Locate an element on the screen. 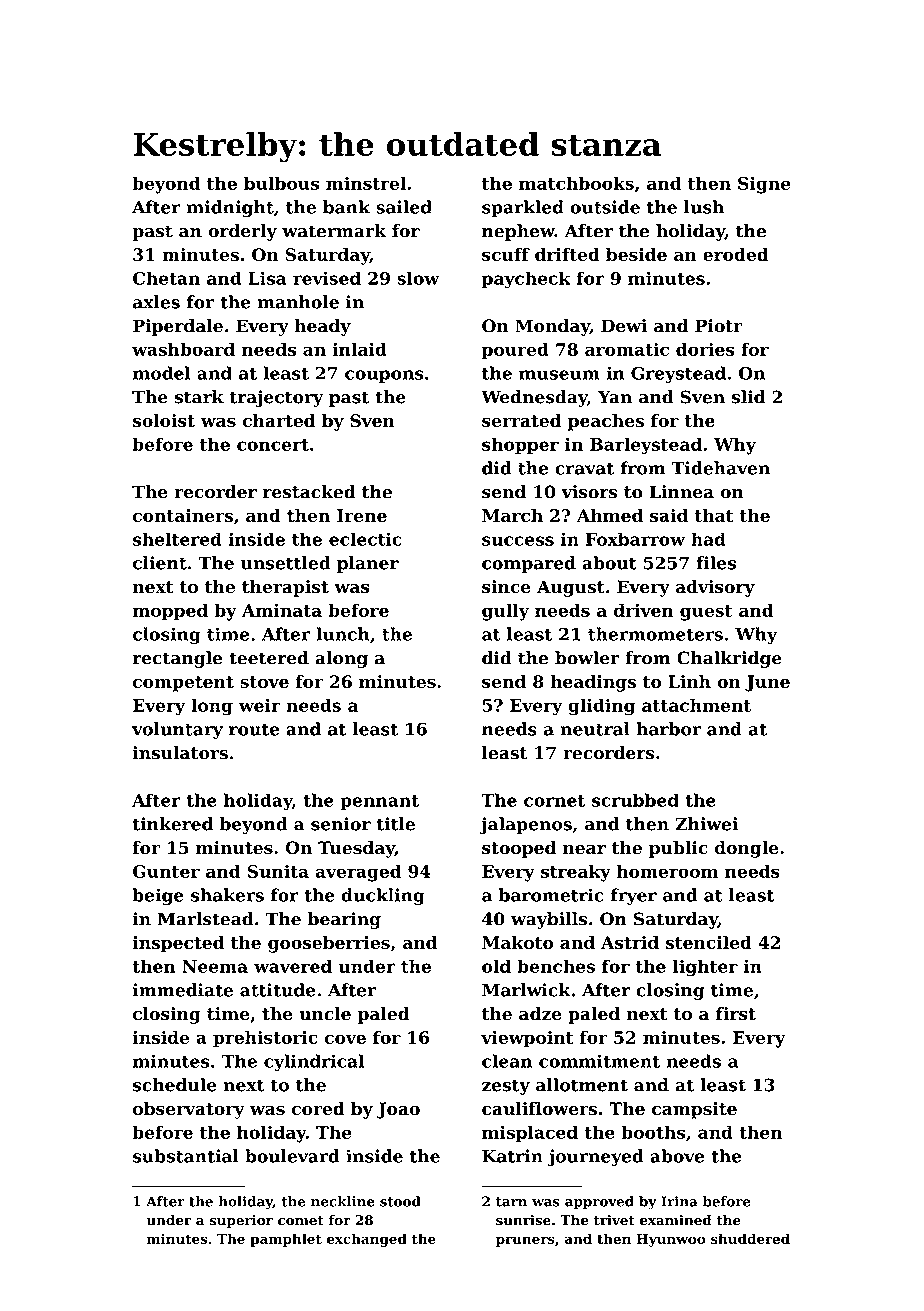  Hyunwoo is located at coordinates (671, 1240).
